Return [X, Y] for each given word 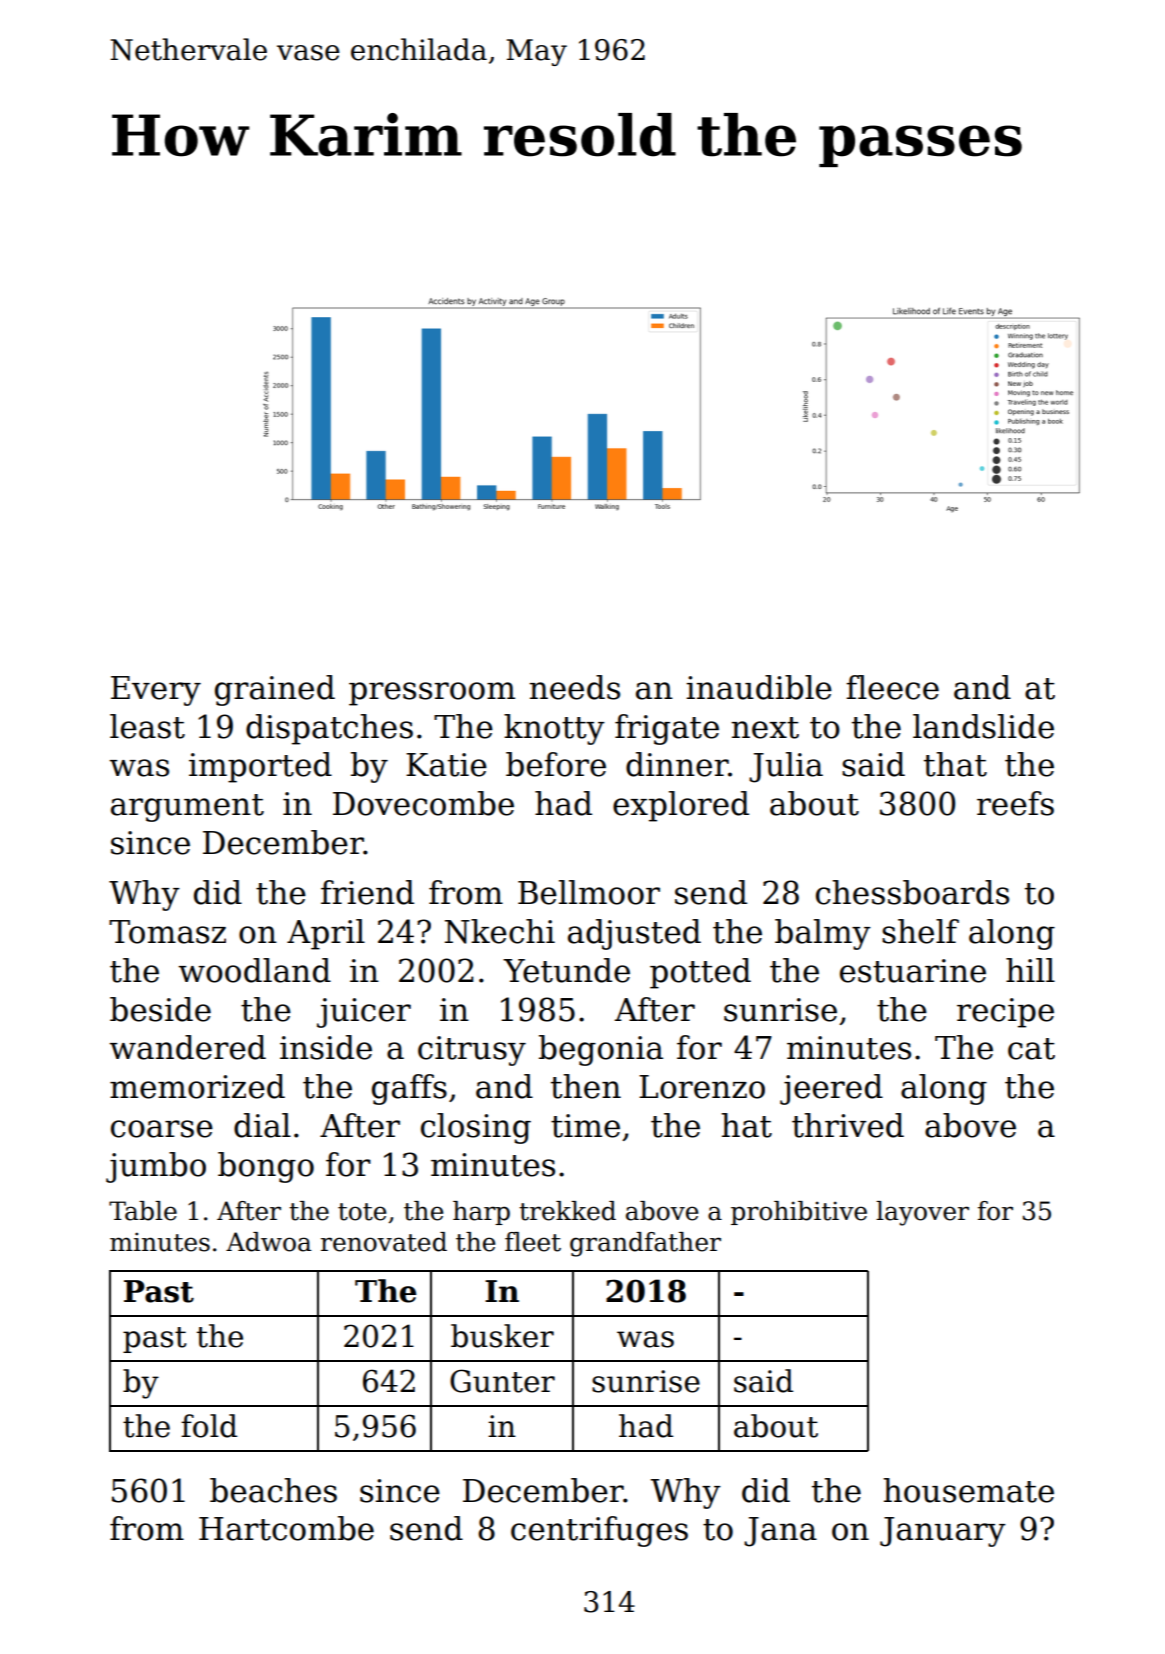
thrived [848, 1125]
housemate [968, 1490]
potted [700, 973]
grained [275, 690]
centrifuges [599, 1531]
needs [574, 687]
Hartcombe [286, 1528]
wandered [187, 1047]
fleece [892, 687]
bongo [266, 1167]
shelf [920, 931]
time [585, 1126]
